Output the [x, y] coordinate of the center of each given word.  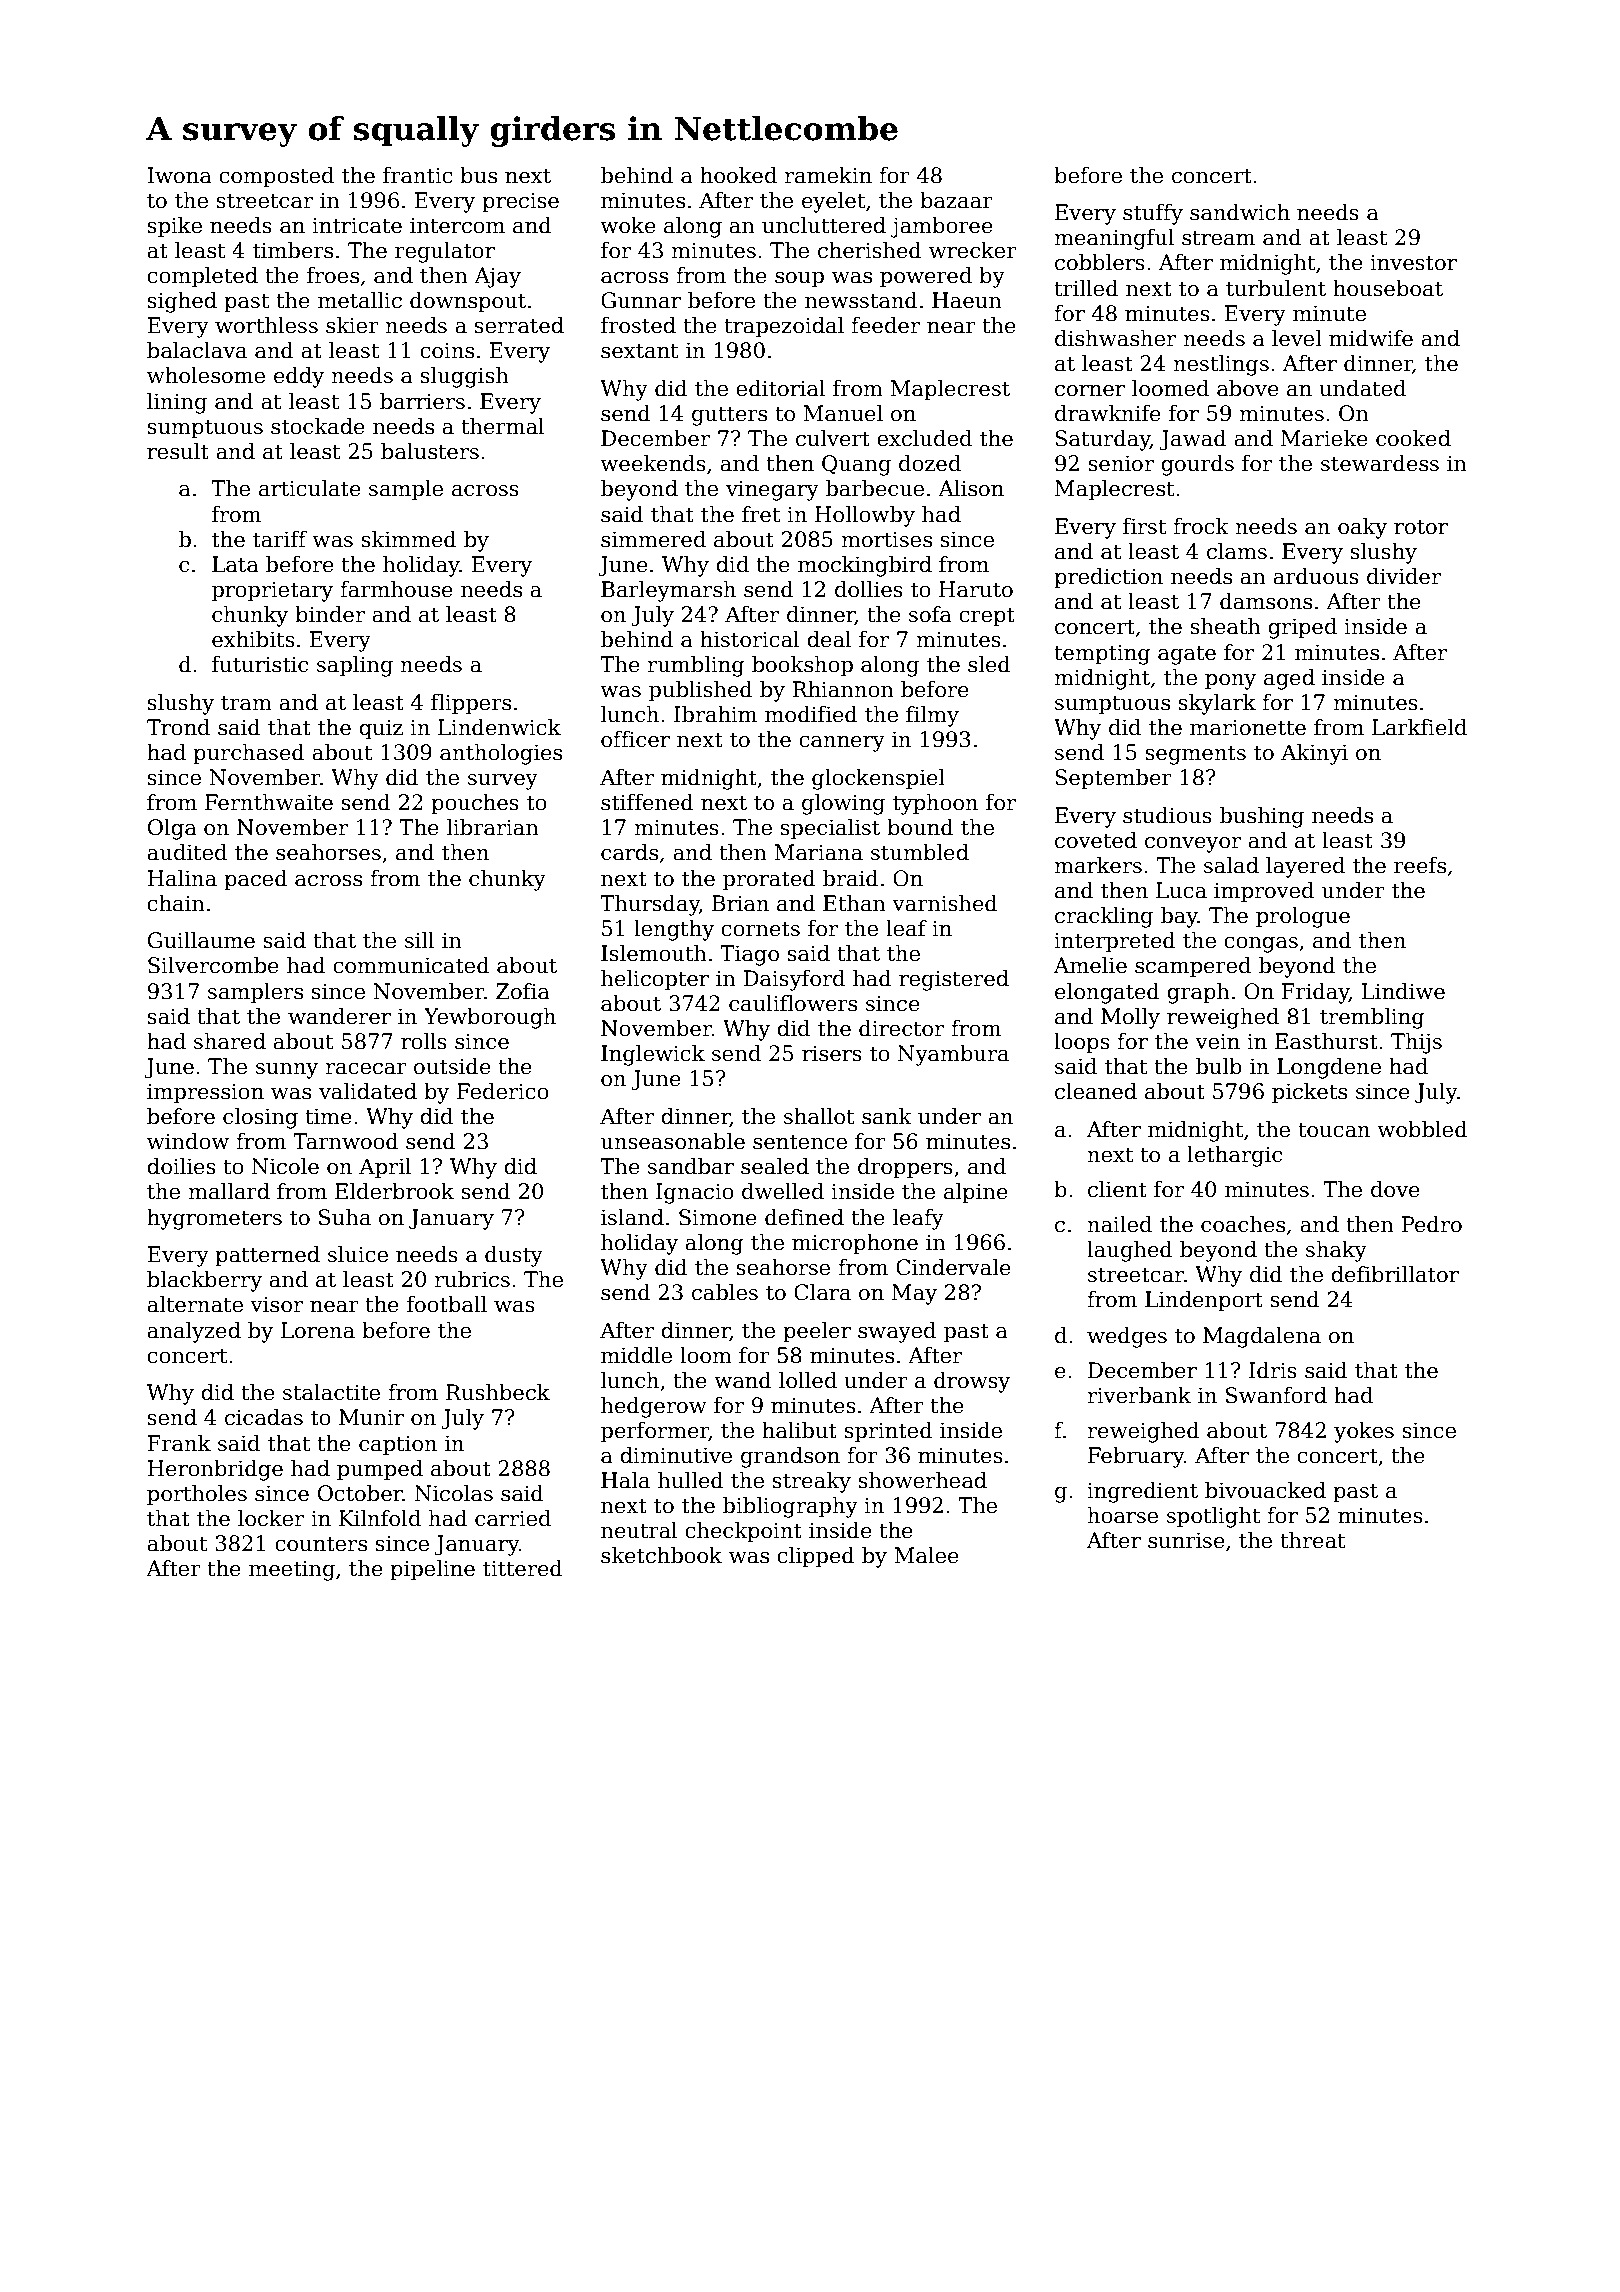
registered [954, 980]
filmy [932, 716]
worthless [266, 325]
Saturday [1102, 440]
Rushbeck [498, 1392]
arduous [1316, 576]
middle [636, 1355]
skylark [1217, 704]
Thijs [1416, 1043]
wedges [1127, 1337]
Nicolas [454, 1493]
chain [176, 903]
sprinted [889, 1432]
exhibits [253, 639]
